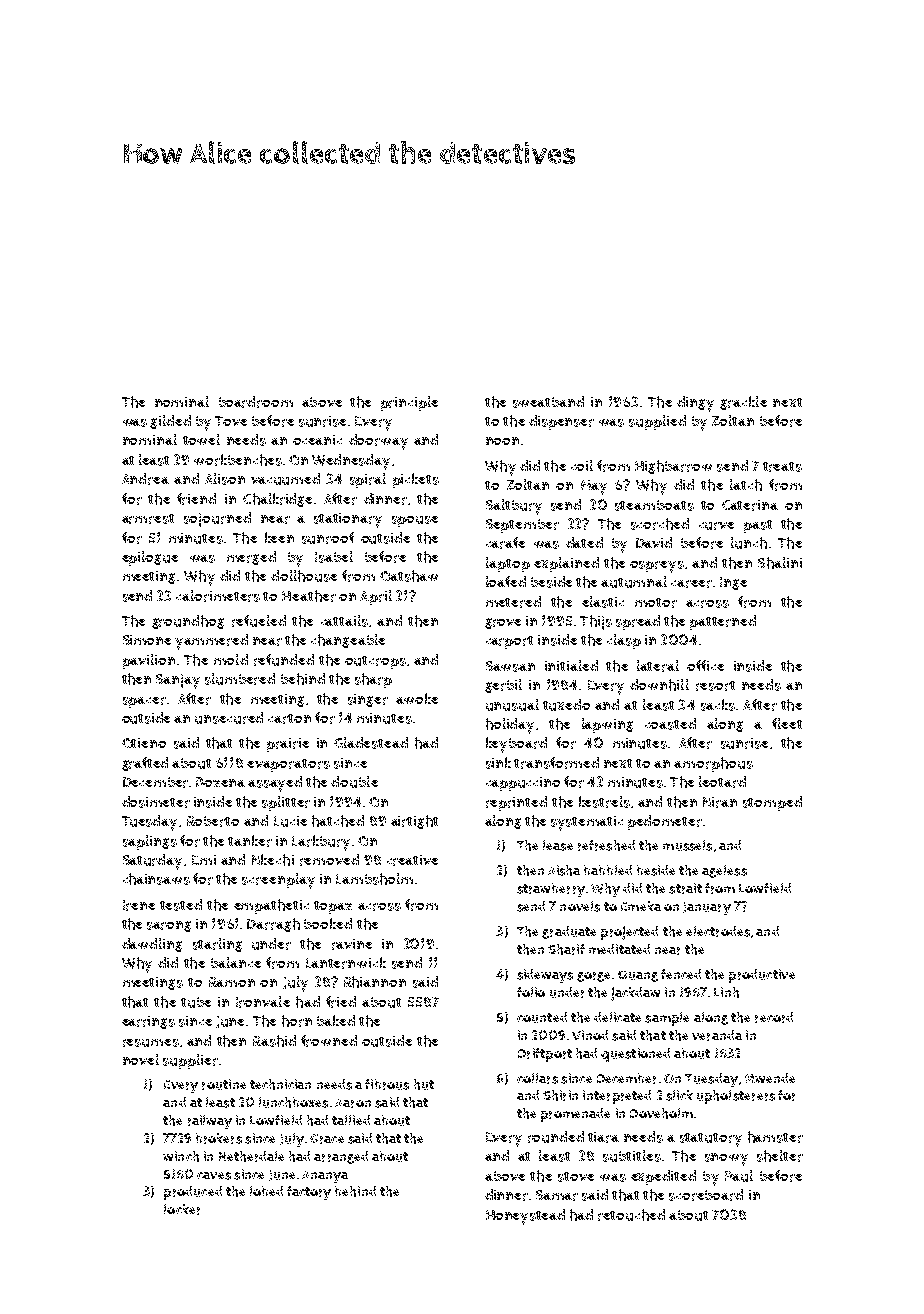 The height and width of the image is (1314, 924). I want to click on Rhiannon, so click(375, 982).
